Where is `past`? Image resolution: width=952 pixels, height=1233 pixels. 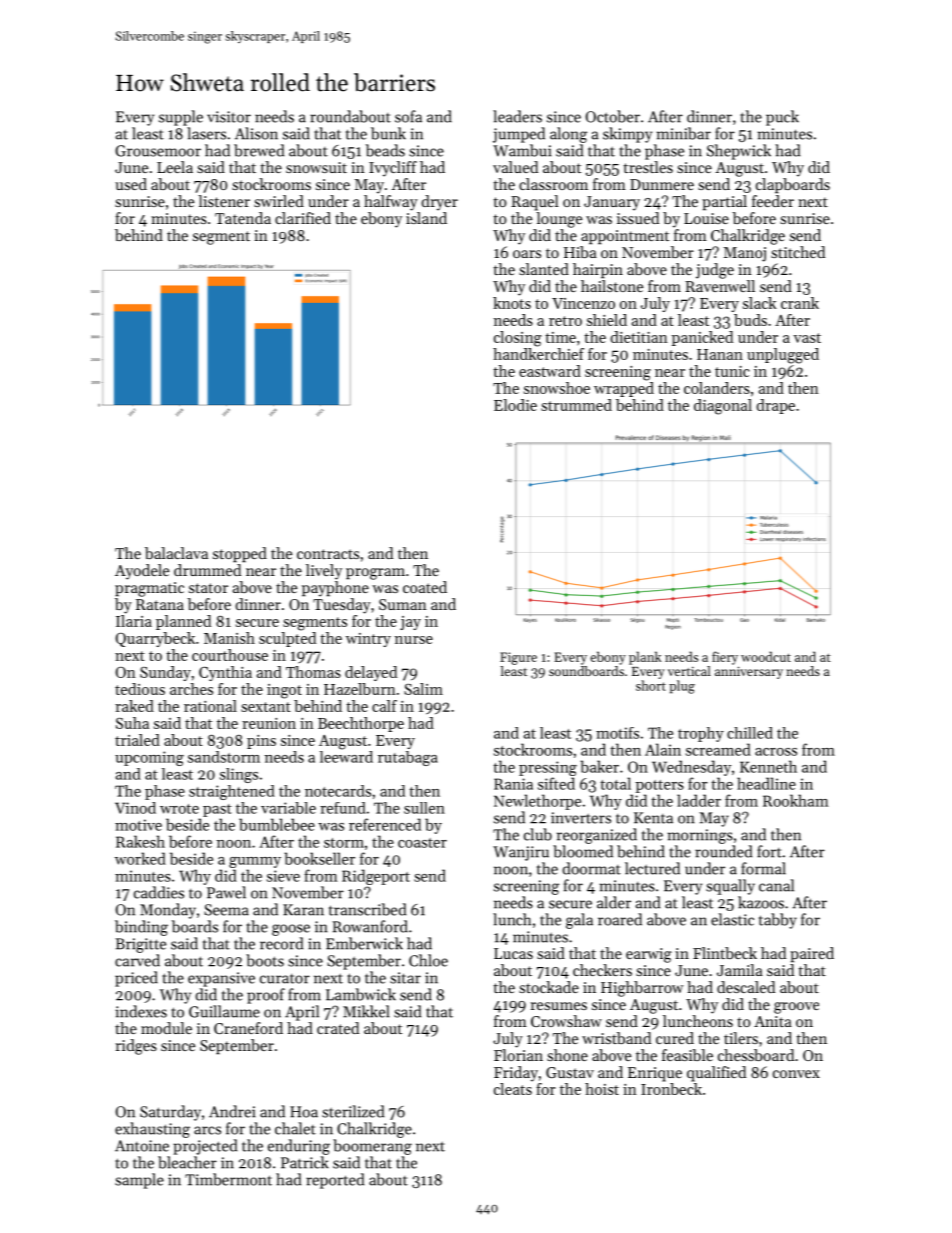 past is located at coordinates (217, 810).
